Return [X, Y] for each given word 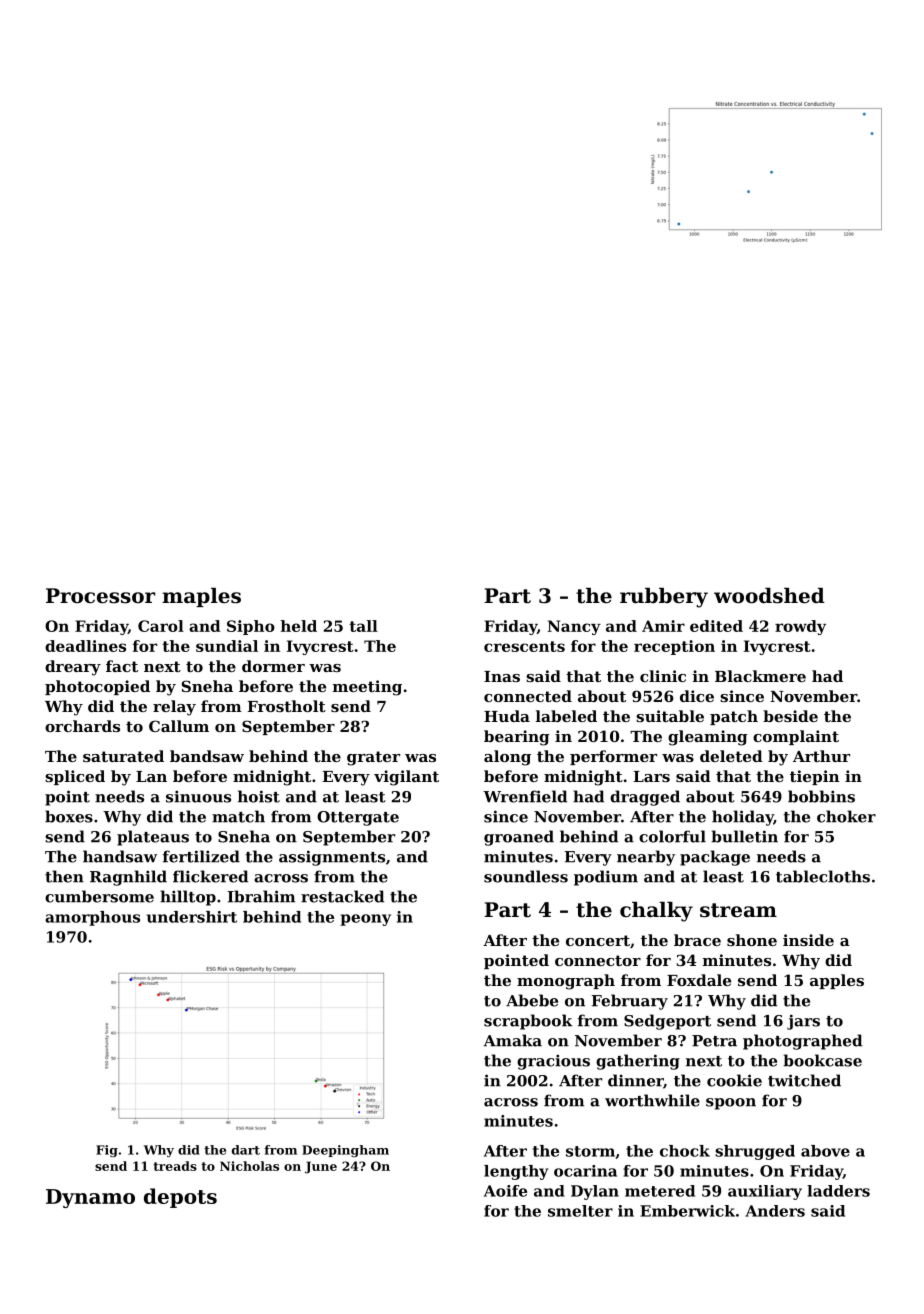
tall [363, 626]
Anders [775, 1211]
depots [180, 1198]
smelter [580, 1211]
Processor [101, 596]
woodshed [769, 596]
